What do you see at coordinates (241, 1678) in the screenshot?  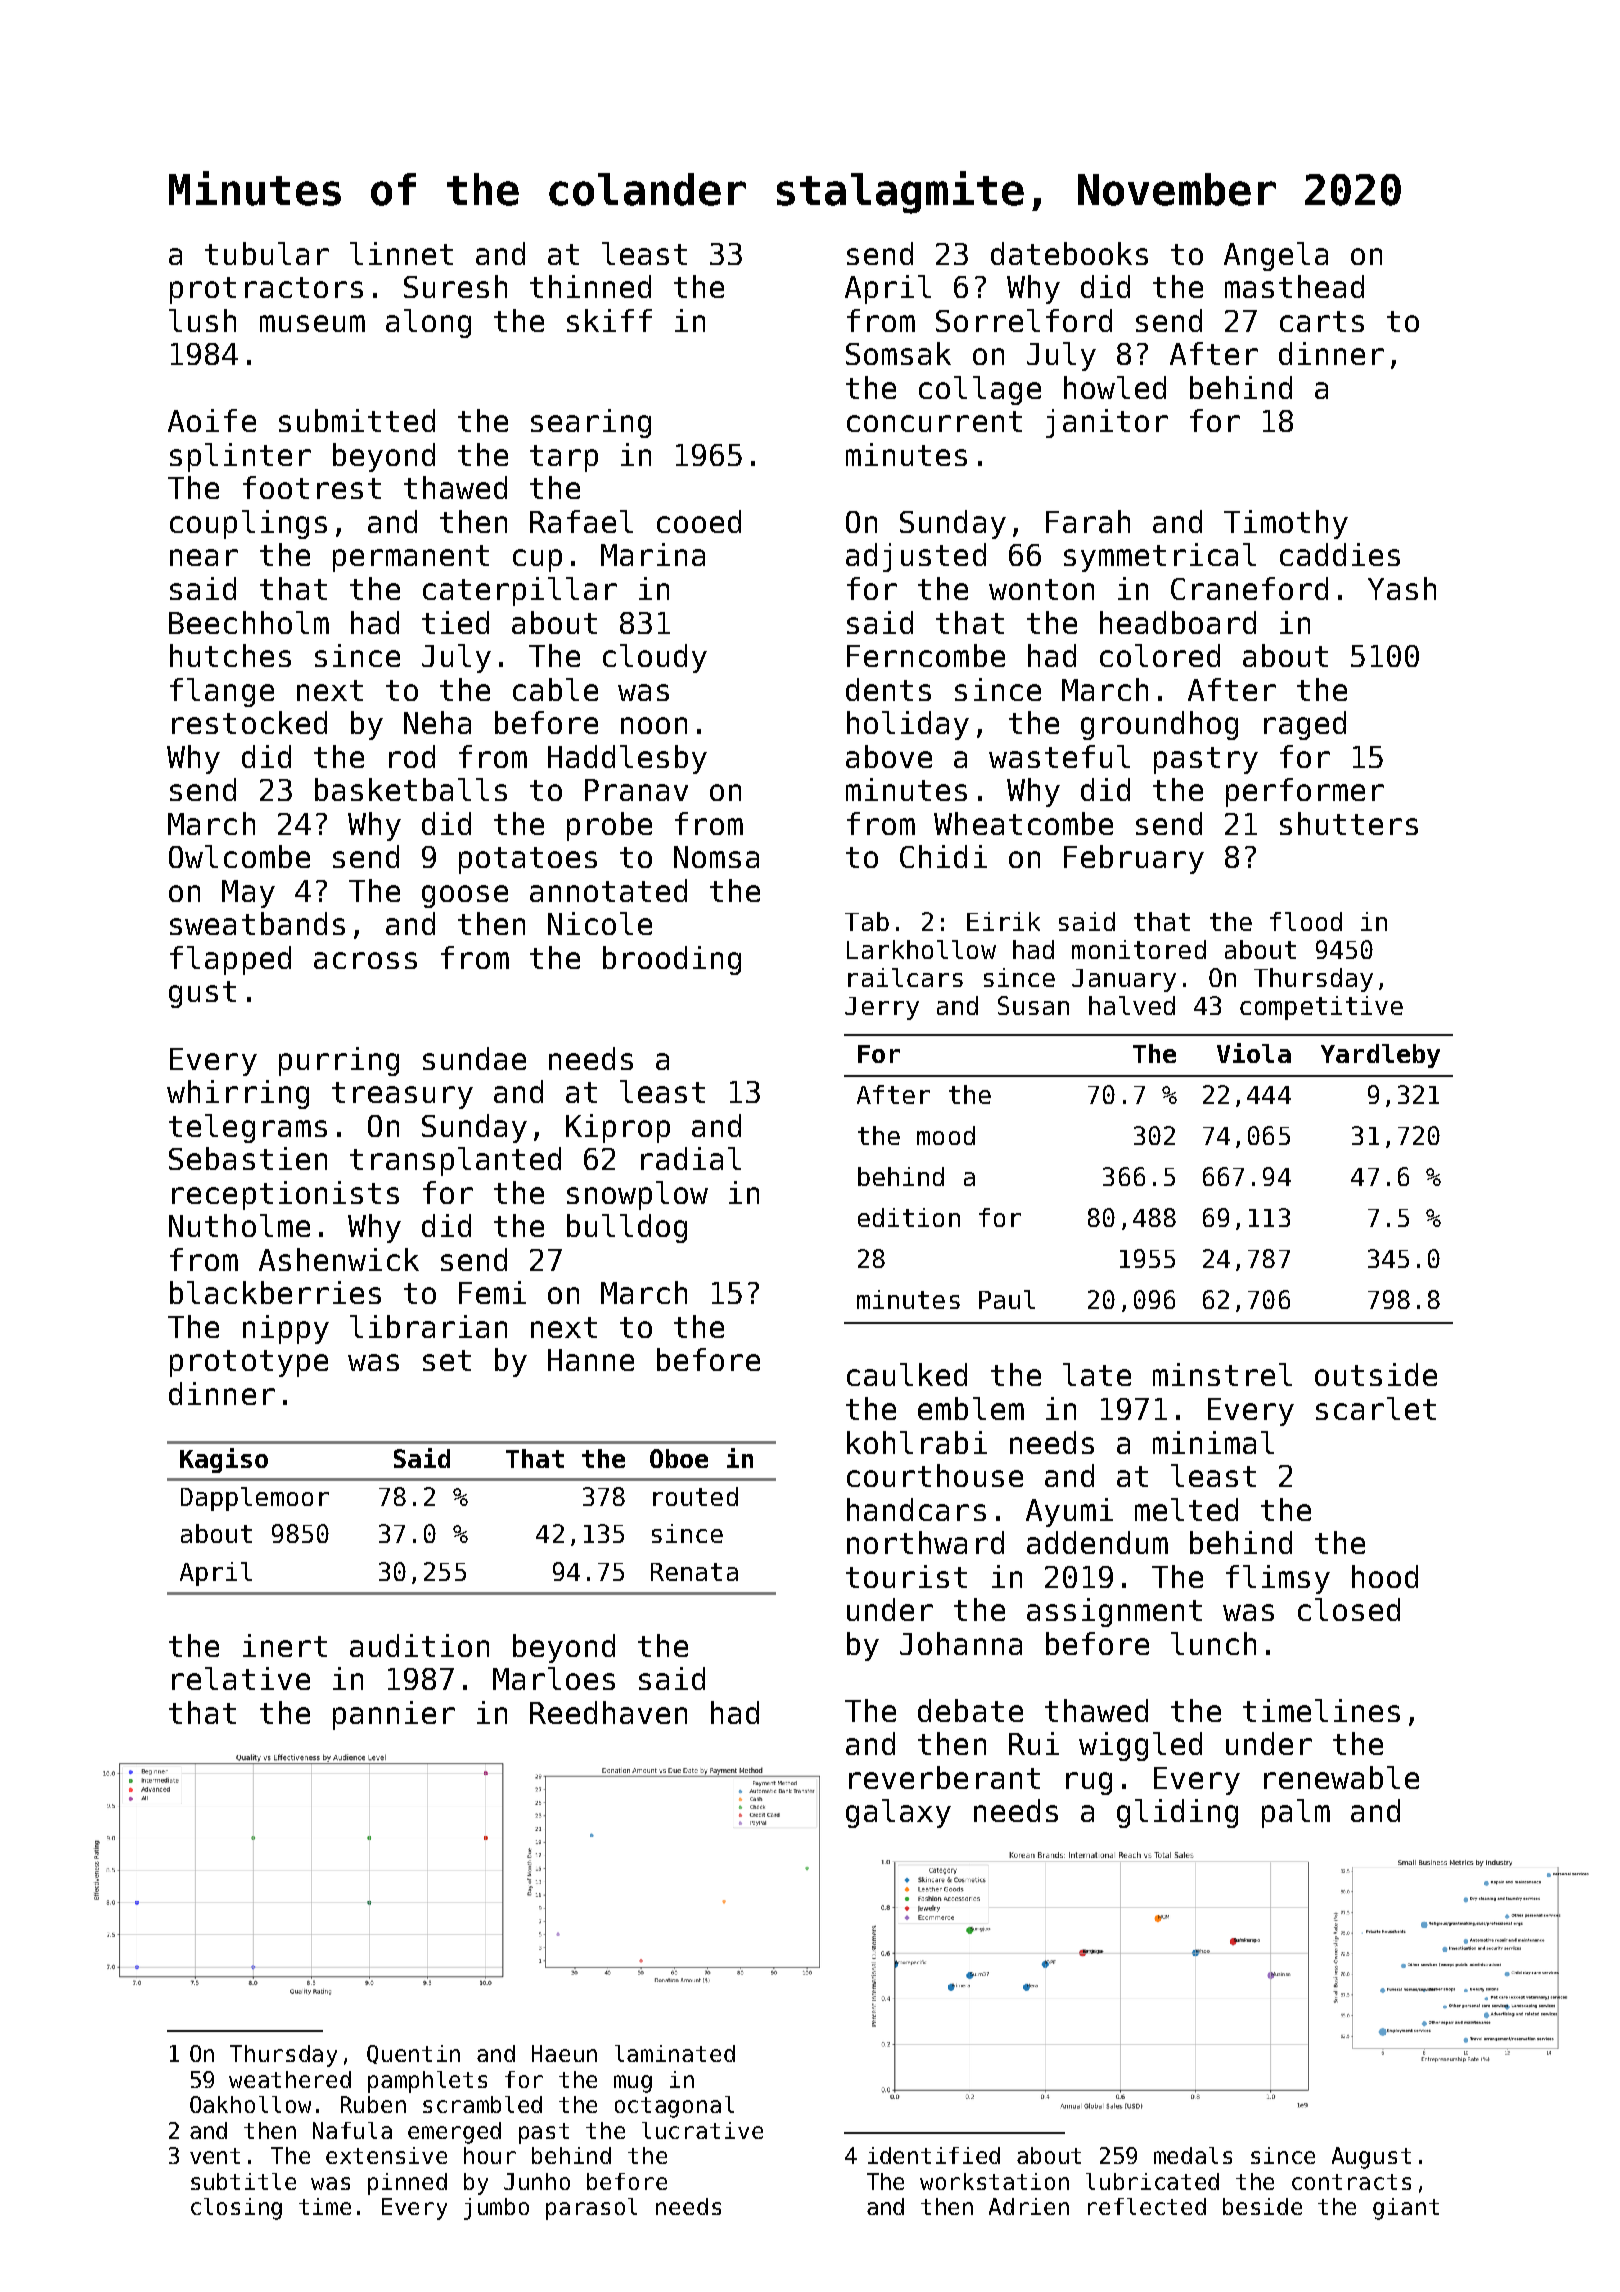 I see `relative` at bounding box center [241, 1678].
